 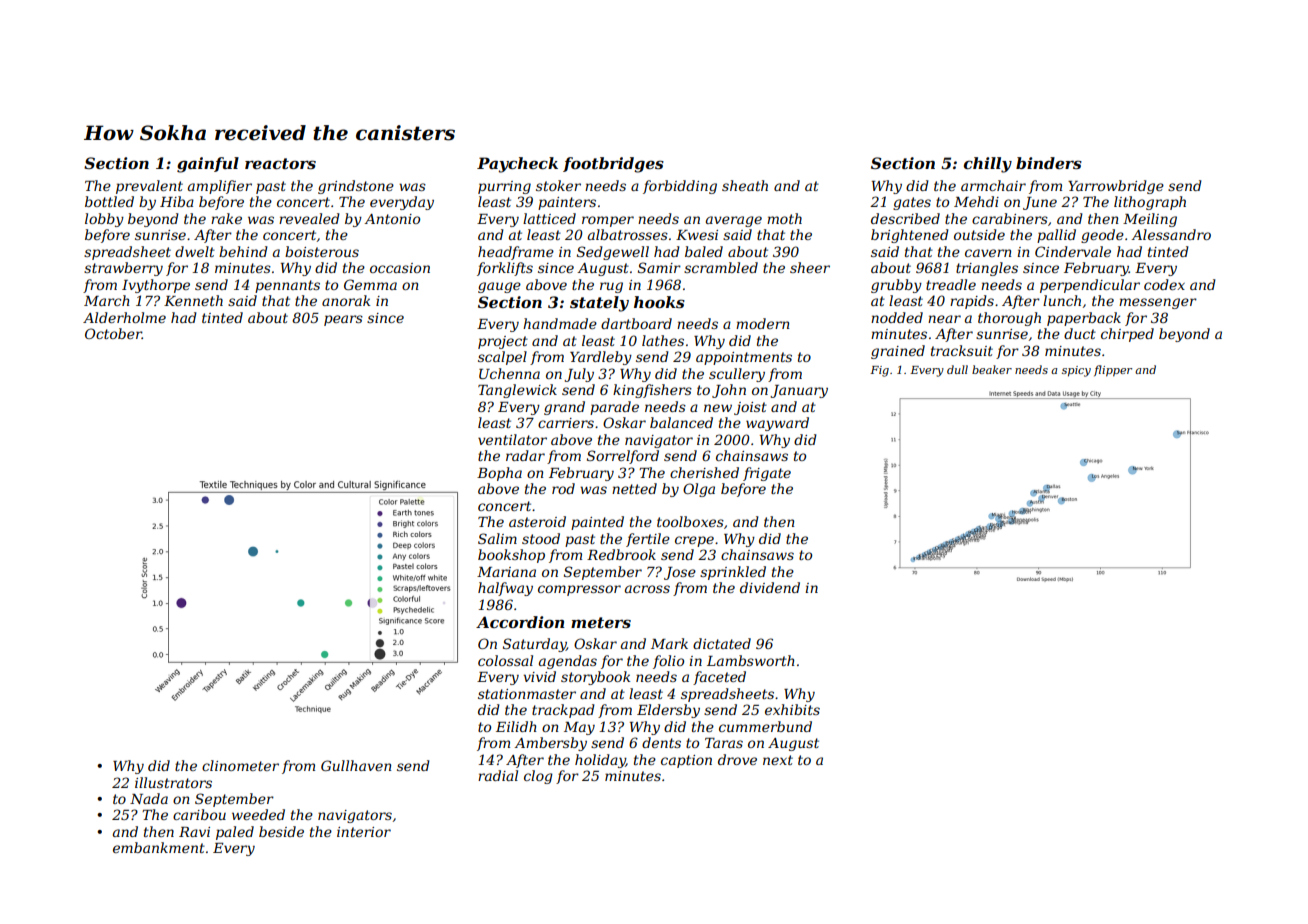 What do you see at coordinates (1062, 300) in the screenshot?
I see `lunch` at bounding box center [1062, 300].
